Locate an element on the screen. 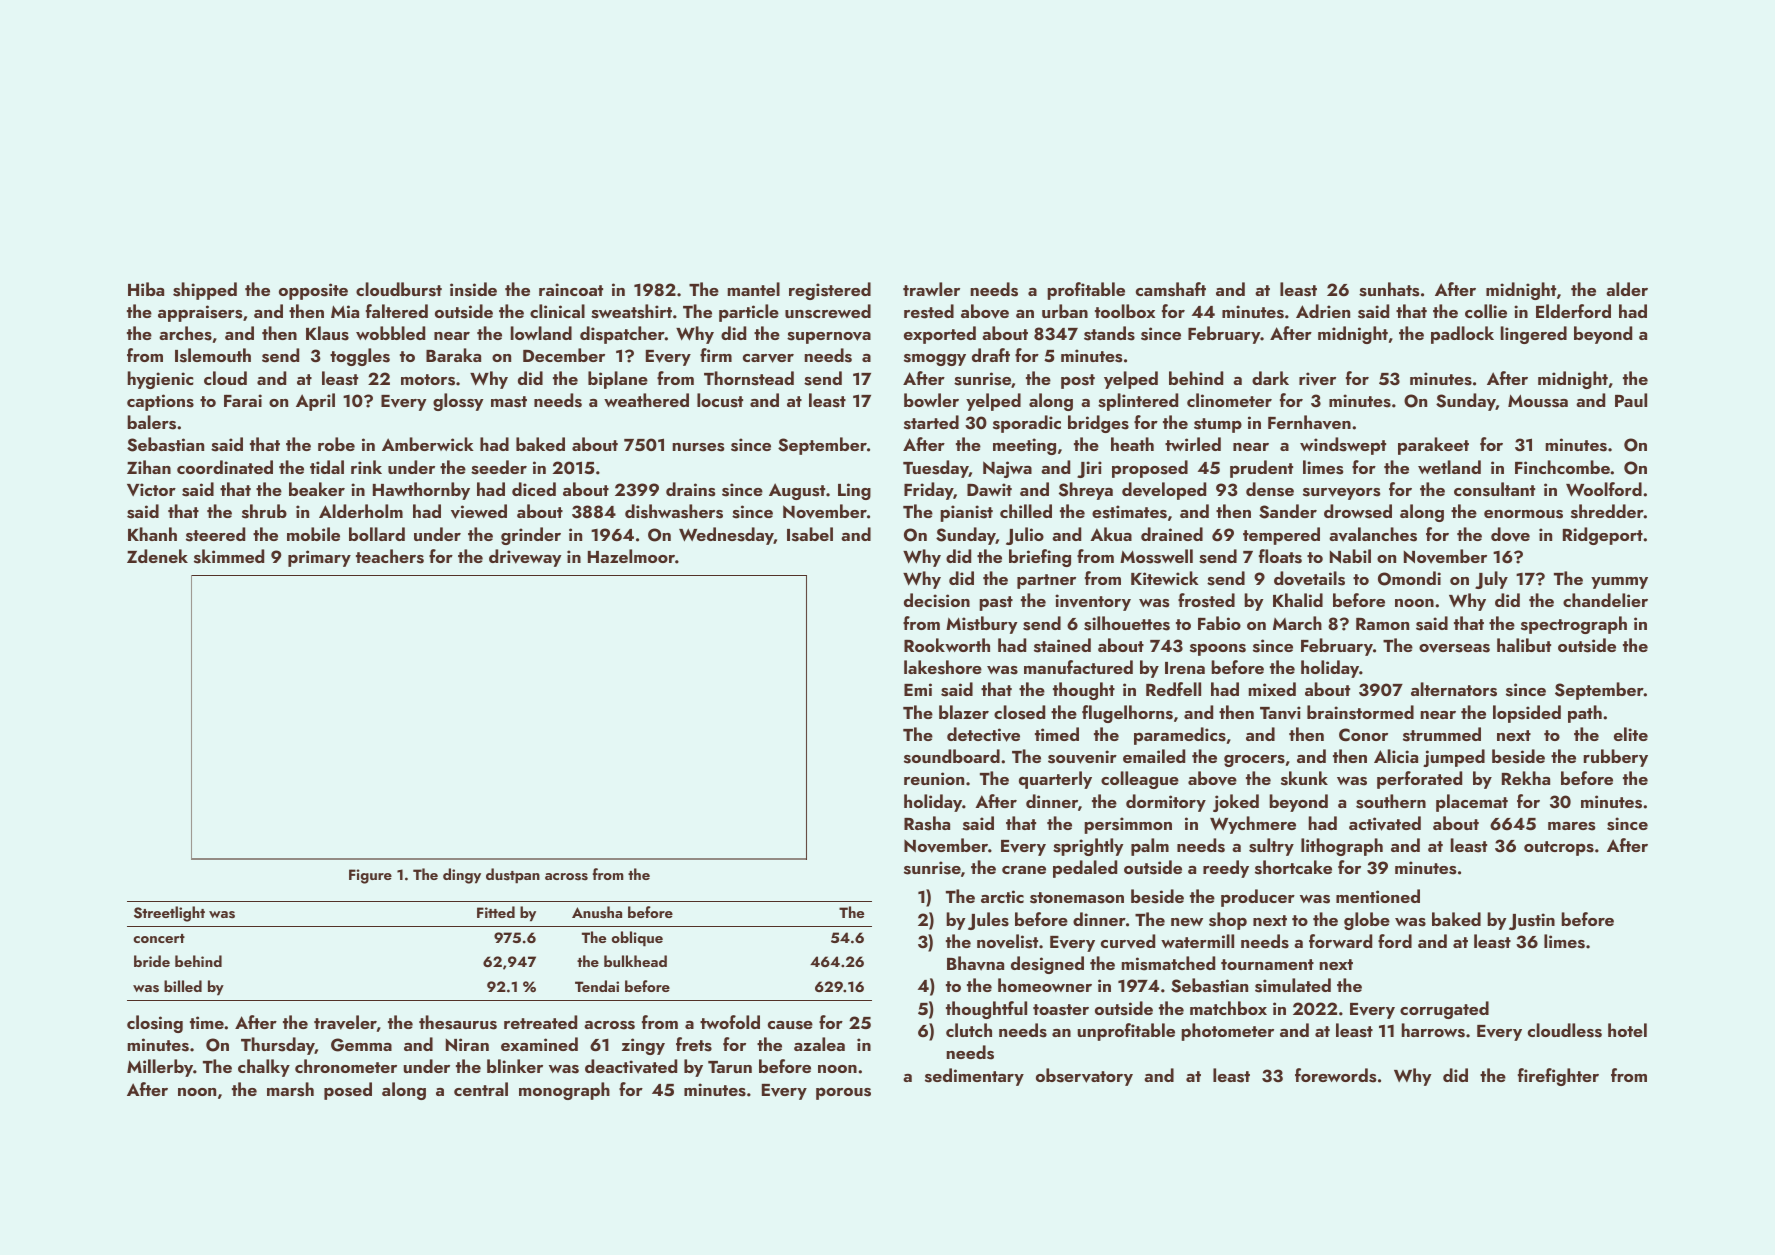 The width and height of the screenshot is (1775, 1255). trawler is located at coordinates (931, 289).
